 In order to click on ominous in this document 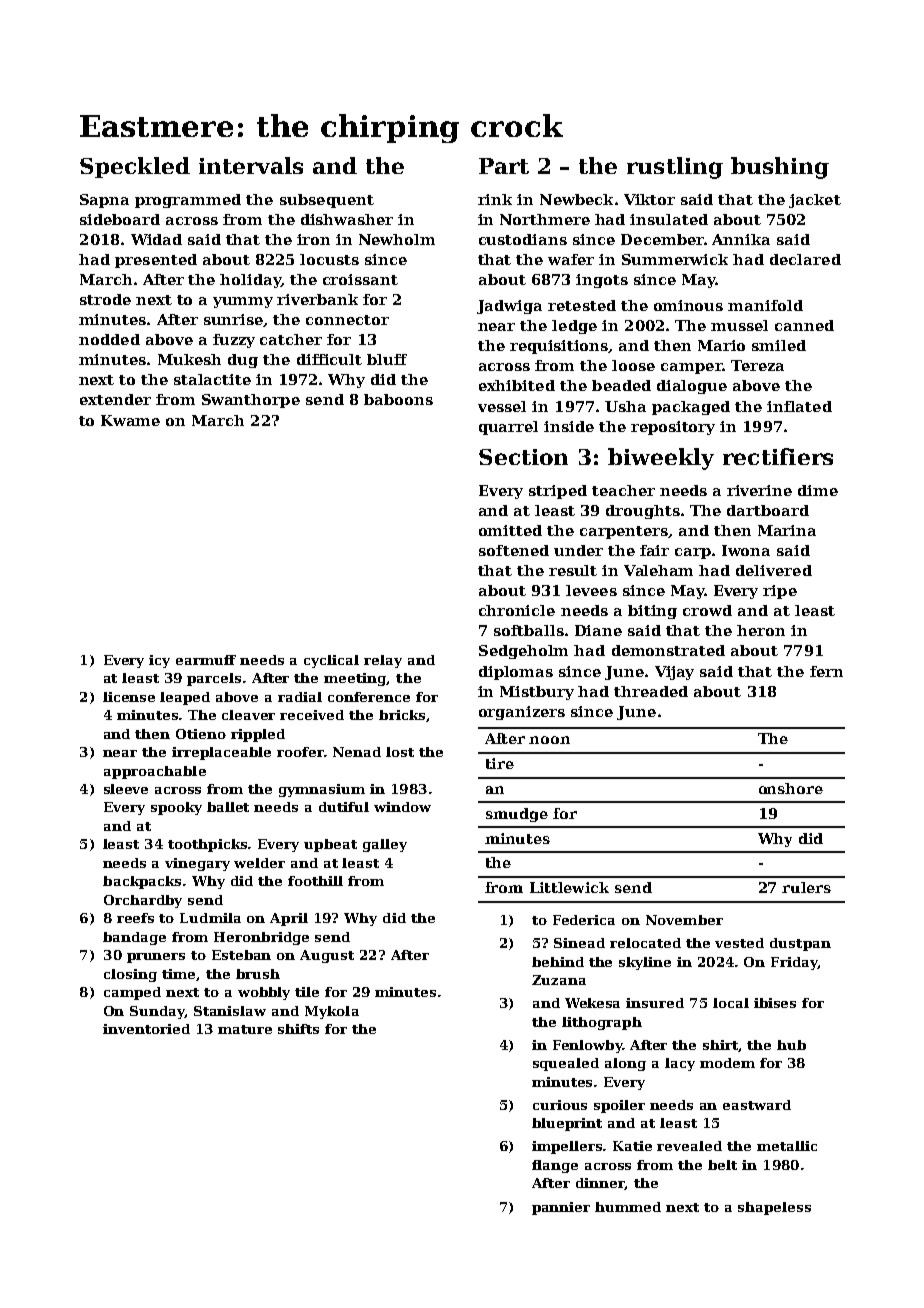, I will do `click(688, 305)`.
